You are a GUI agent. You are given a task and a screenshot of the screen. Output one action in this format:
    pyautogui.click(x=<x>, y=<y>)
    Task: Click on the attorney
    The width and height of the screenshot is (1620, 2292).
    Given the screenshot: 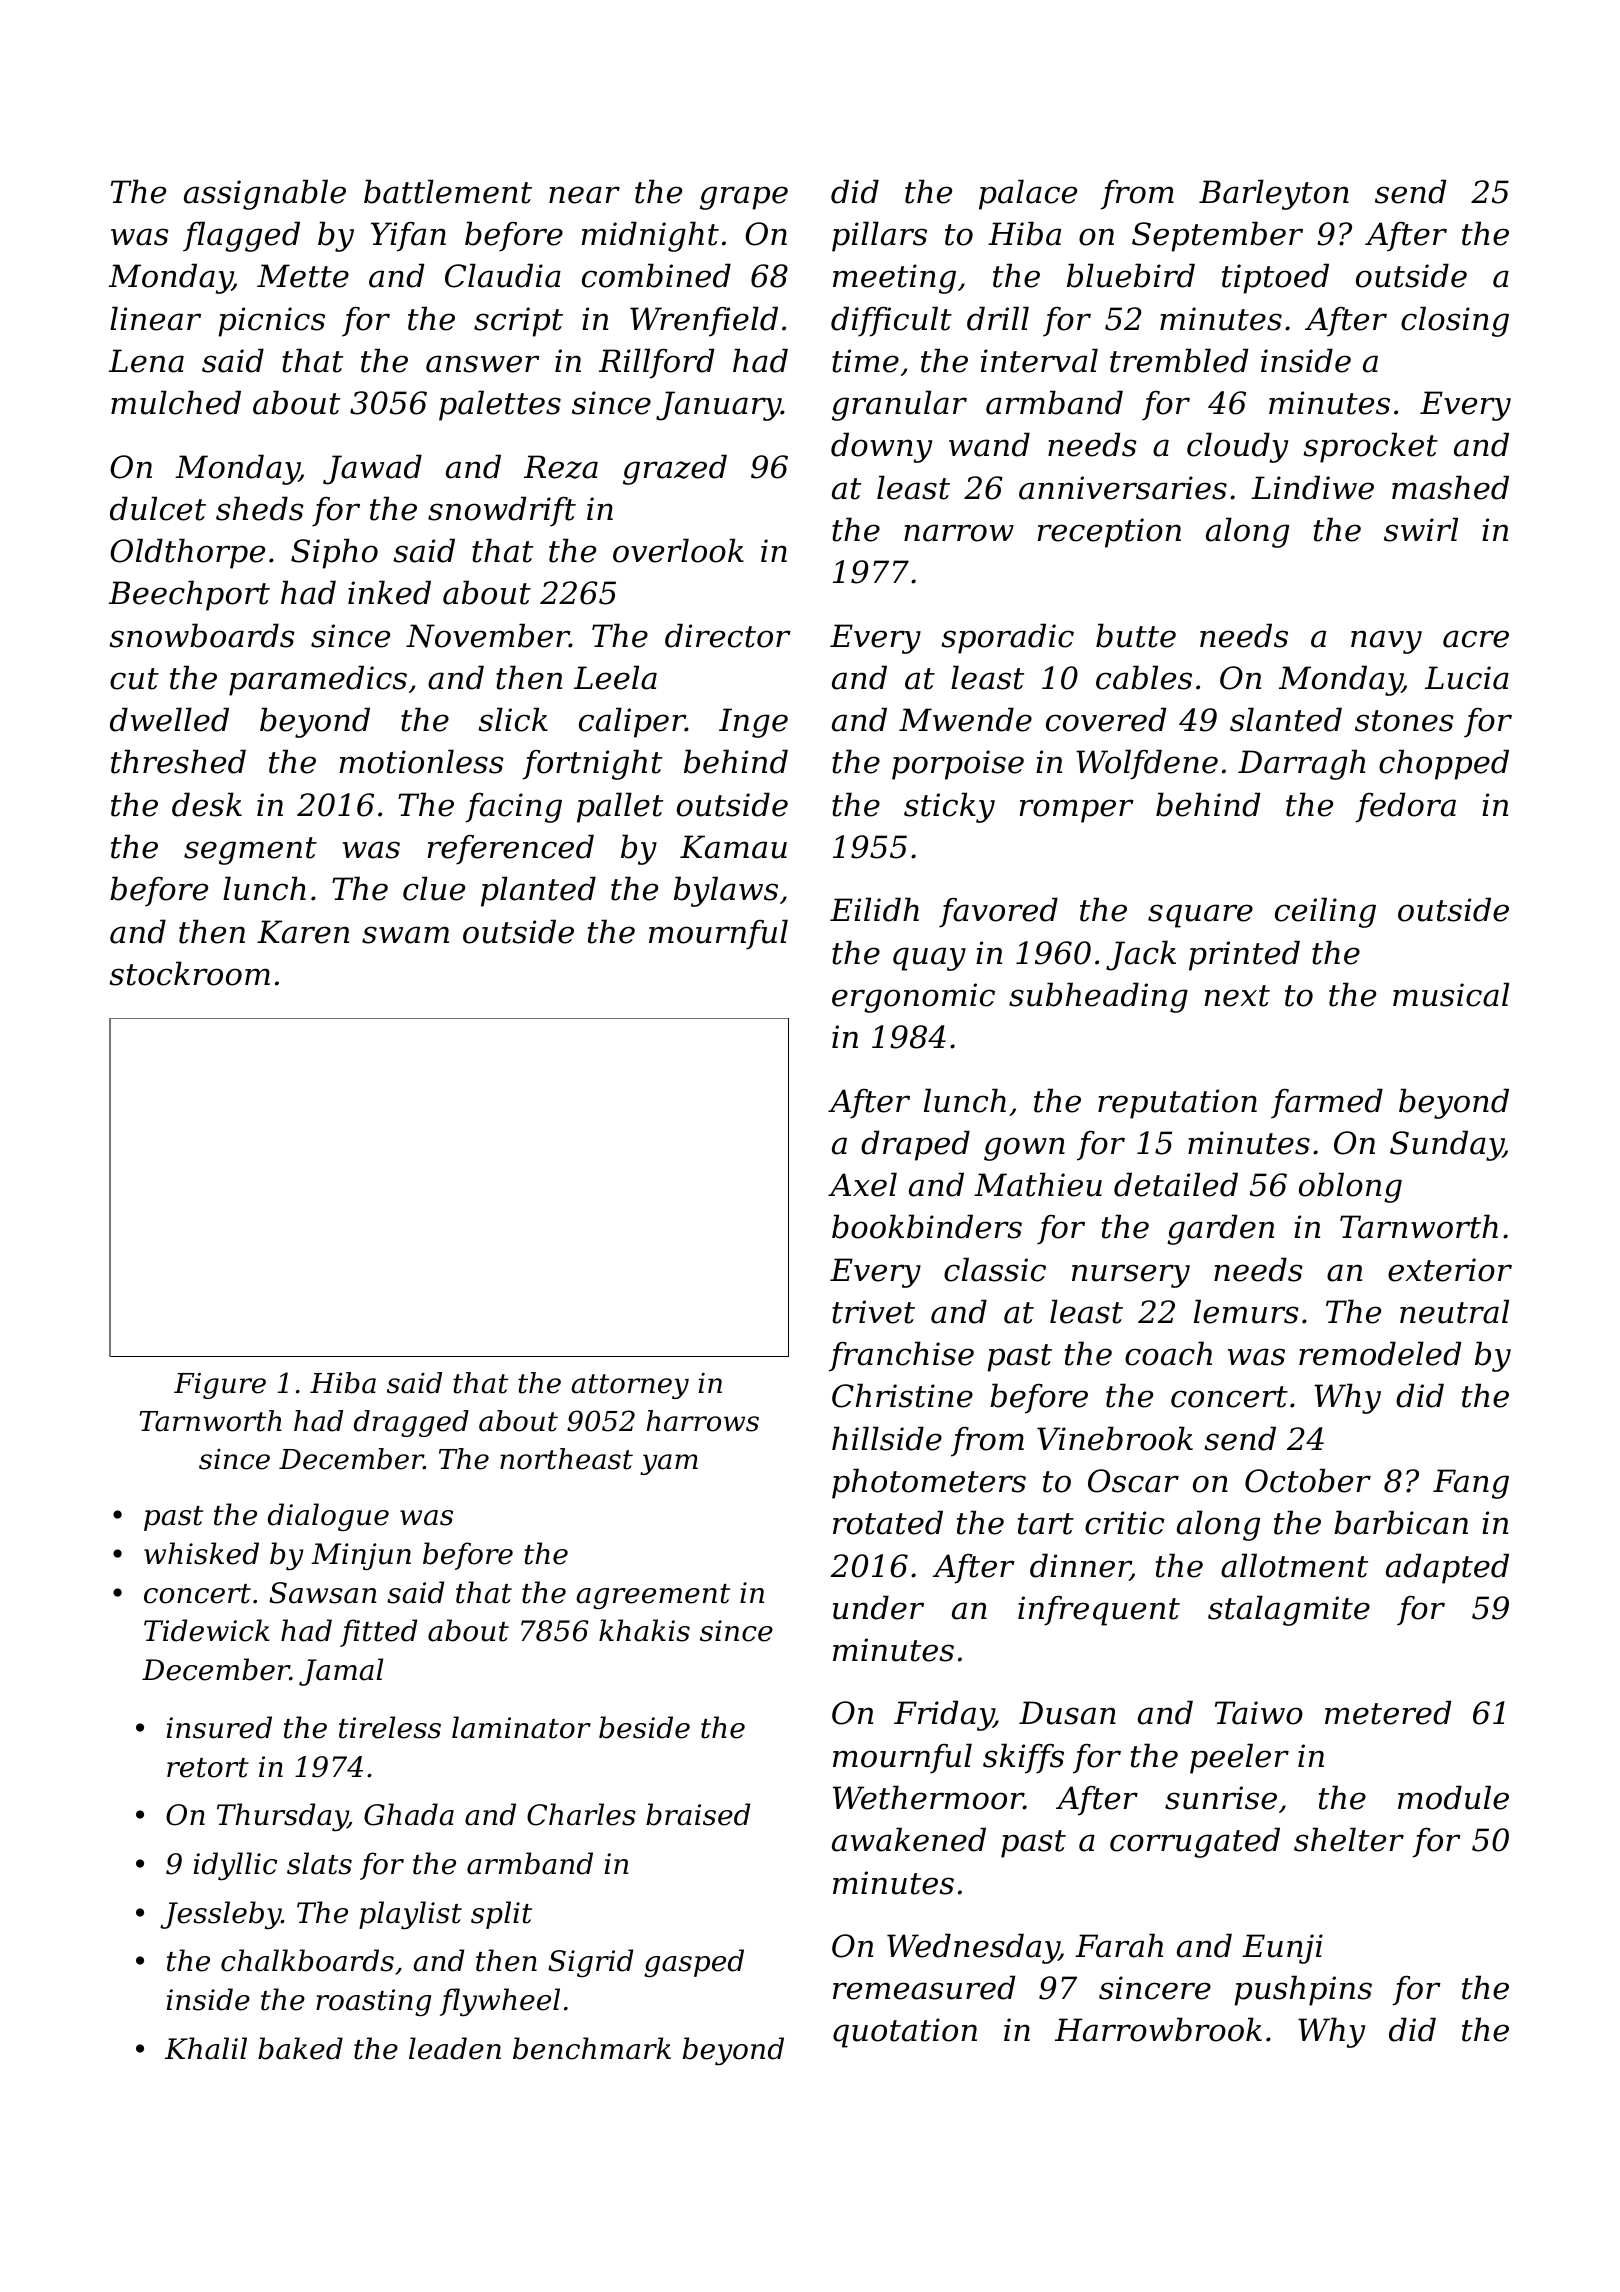 What is the action you would take?
    pyautogui.click(x=630, y=1386)
